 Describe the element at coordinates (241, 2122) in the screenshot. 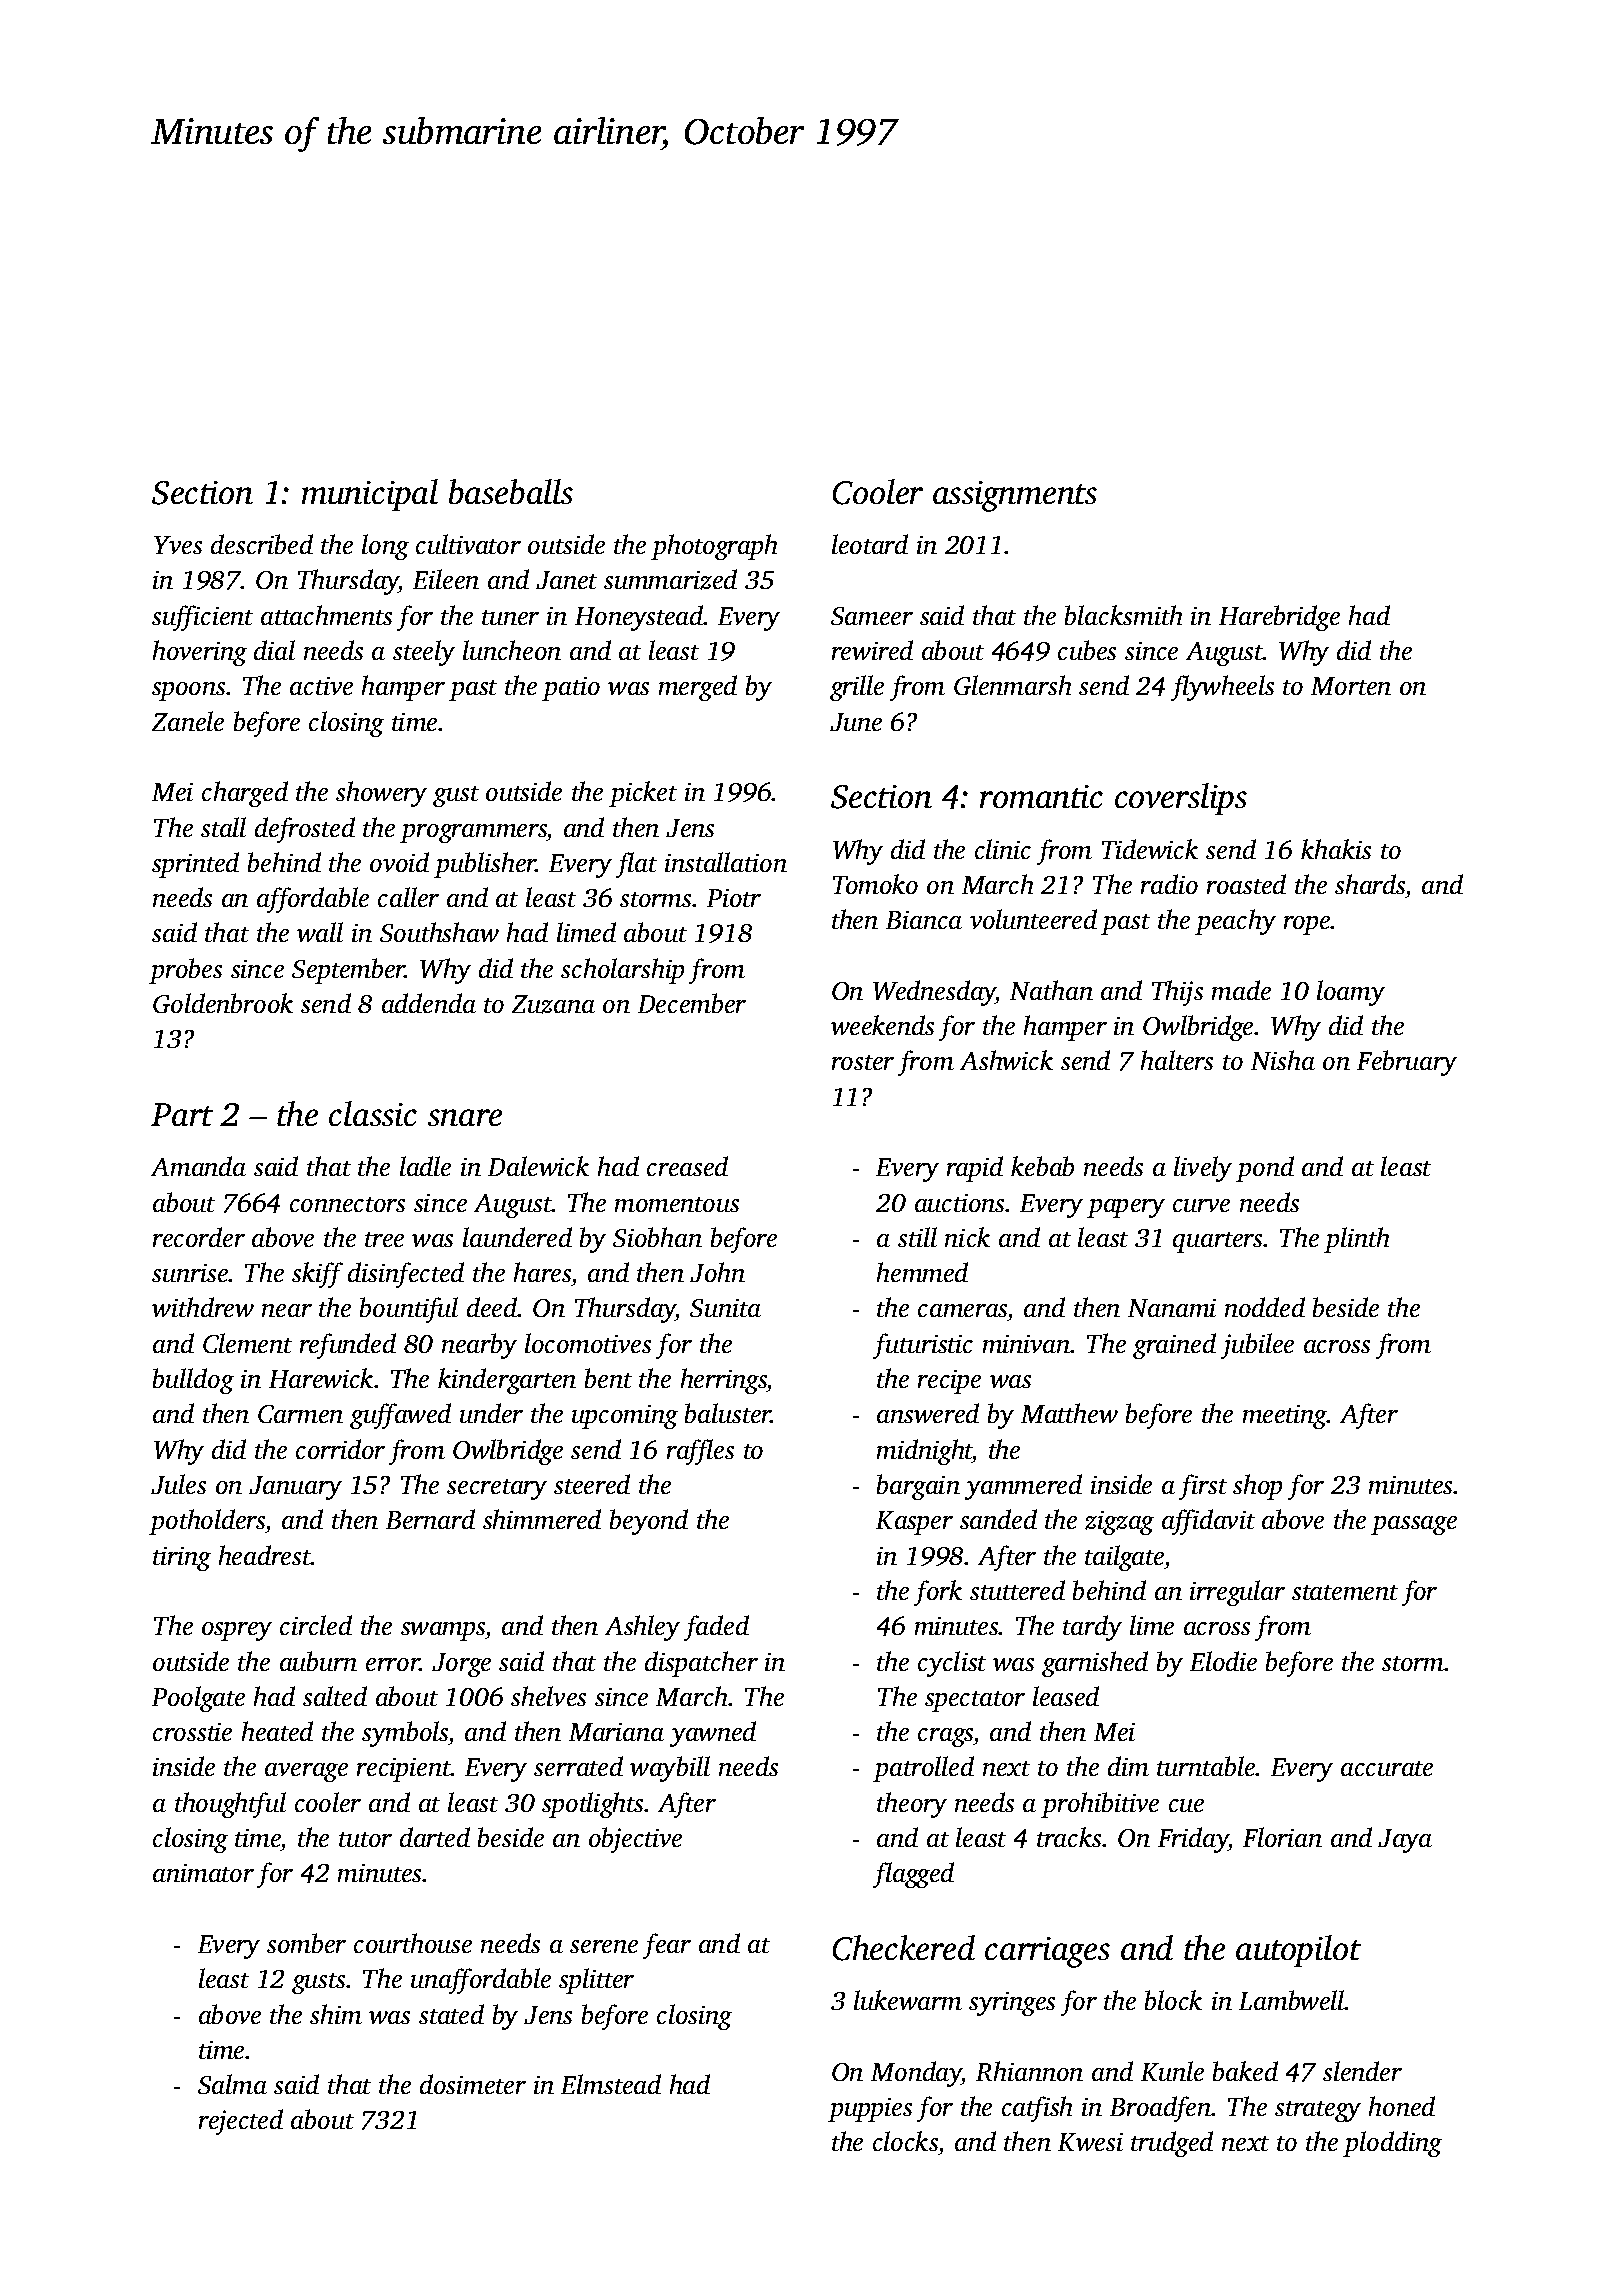

I see `rejected` at that location.
